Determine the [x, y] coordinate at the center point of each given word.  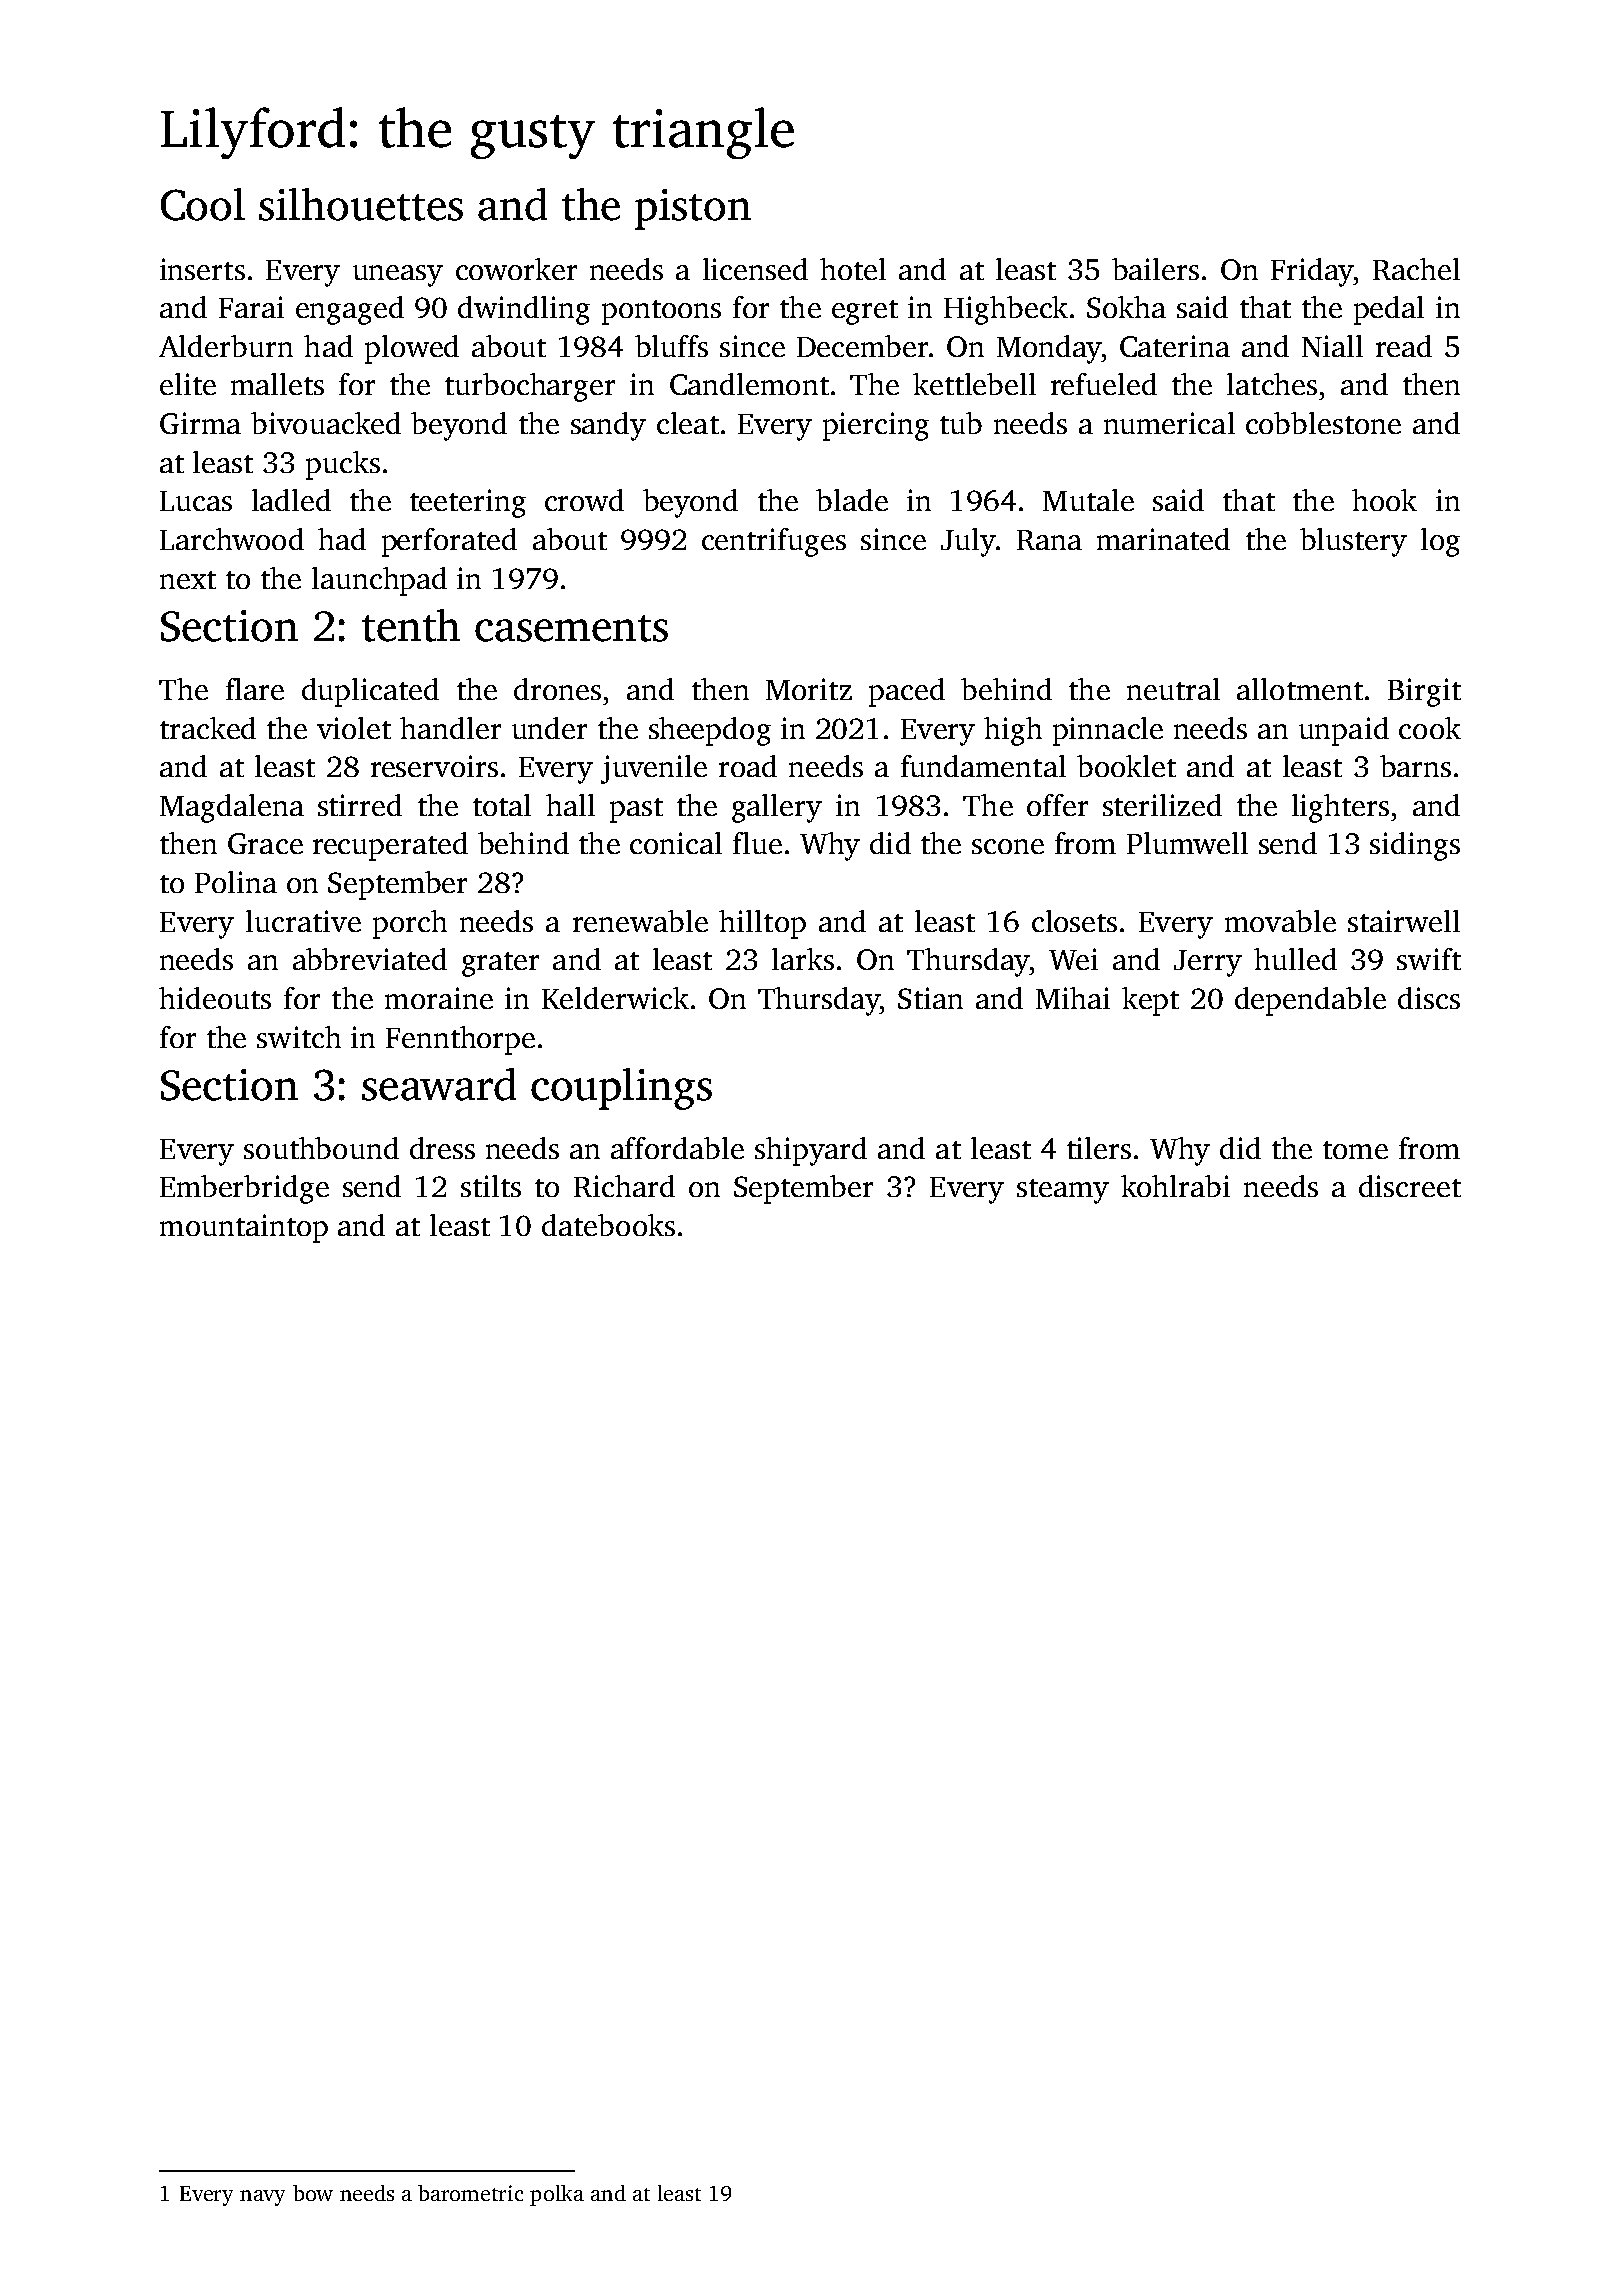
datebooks [608, 1225]
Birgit [1424, 692]
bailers [1155, 269]
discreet [1410, 1186]
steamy [1063, 1191]
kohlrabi [1175, 1186]
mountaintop [244, 1228]
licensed [755, 269]
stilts [491, 1186]
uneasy [398, 276]
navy [262, 2198]
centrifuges [774, 542]
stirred [360, 805]
